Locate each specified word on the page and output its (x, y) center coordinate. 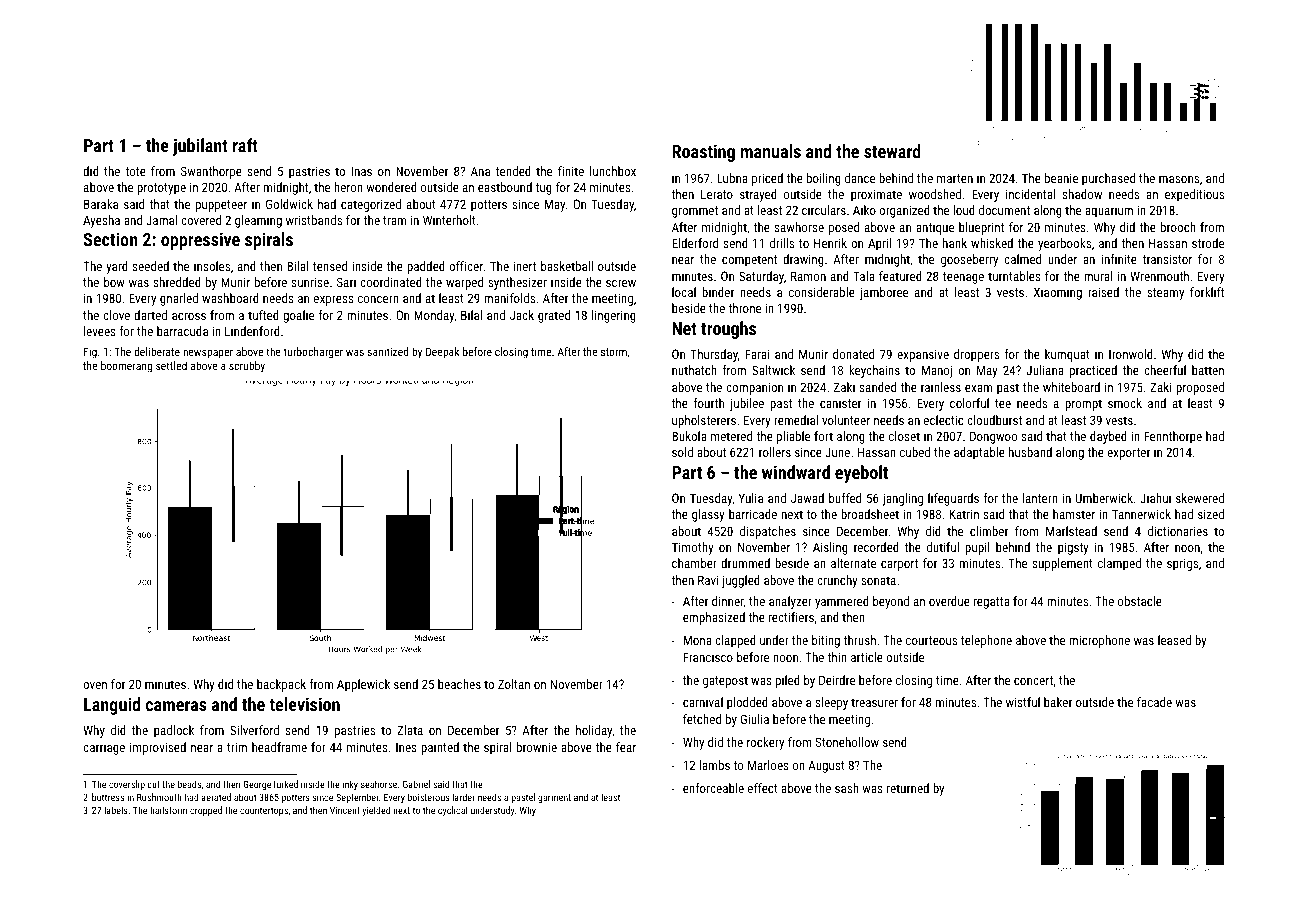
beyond (891, 602)
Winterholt (449, 220)
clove (116, 315)
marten (955, 178)
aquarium (1109, 211)
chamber (694, 563)
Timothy (693, 548)
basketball (567, 266)
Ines (406, 747)
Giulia (755, 719)
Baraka (101, 204)
